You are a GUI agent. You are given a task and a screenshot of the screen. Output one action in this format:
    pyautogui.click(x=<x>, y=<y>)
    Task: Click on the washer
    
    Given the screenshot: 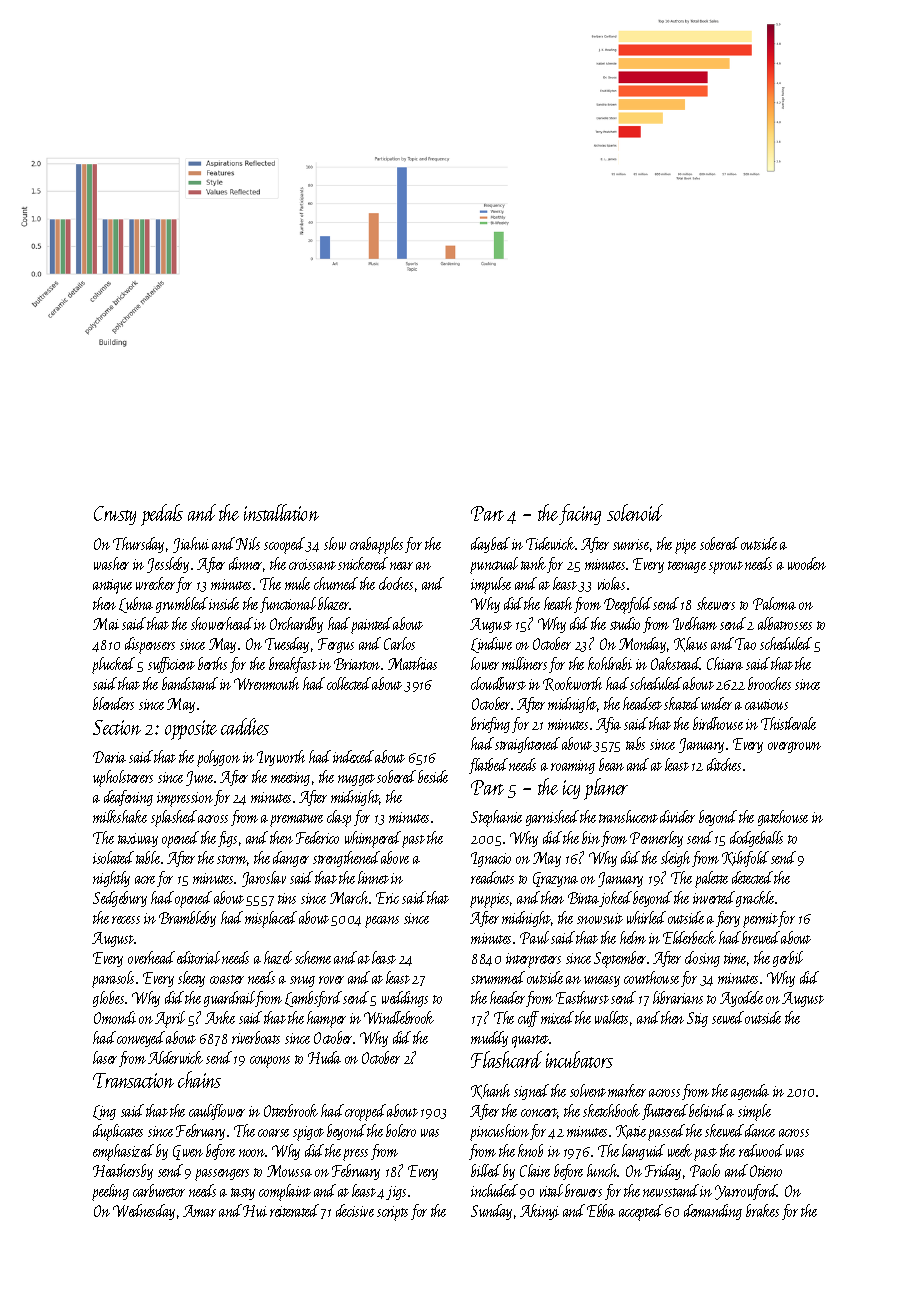 What is the action you would take?
    pyautogui.click(x=111, y=563)
